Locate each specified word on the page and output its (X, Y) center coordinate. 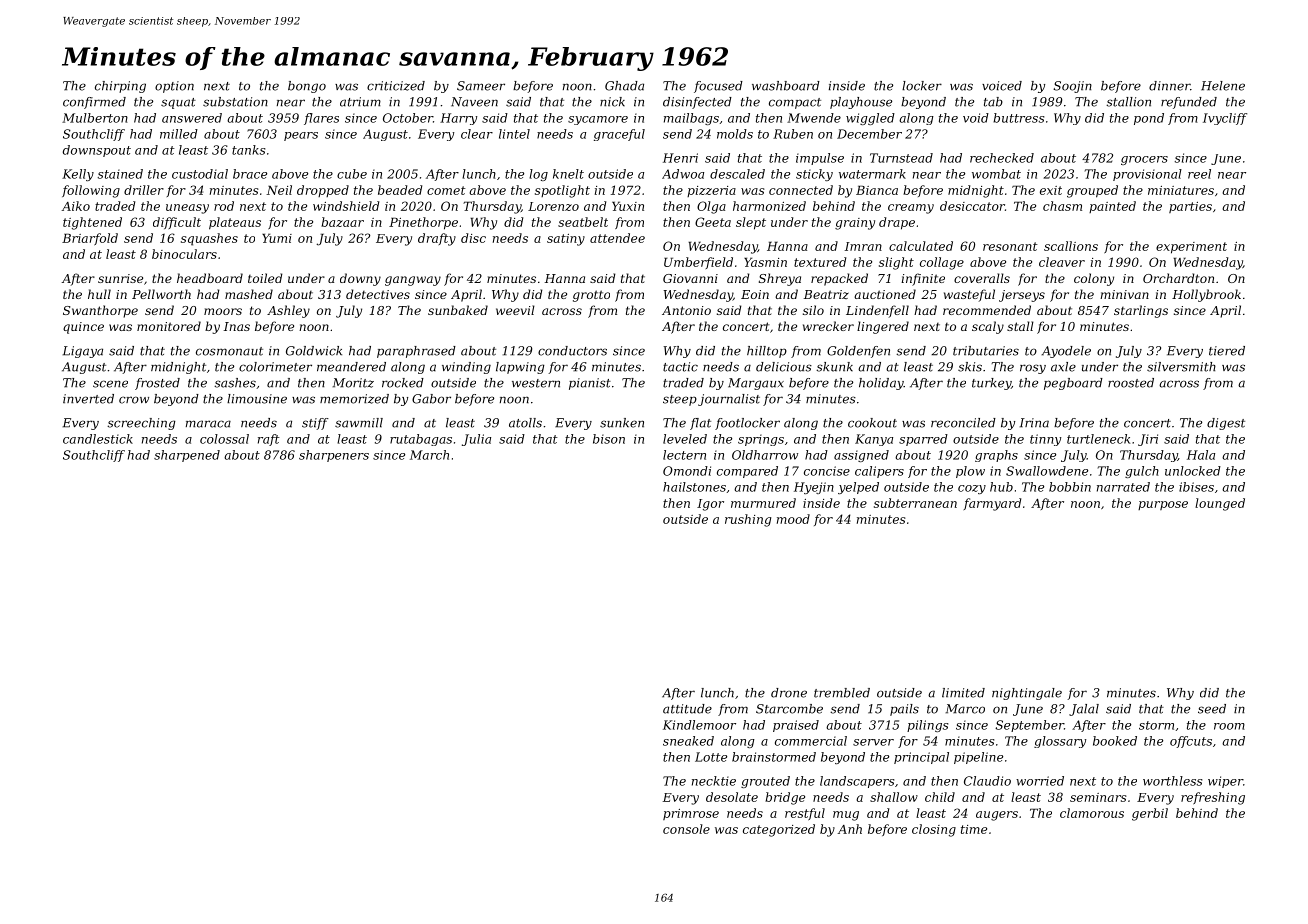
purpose (1163, 505)
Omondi (687, 471)
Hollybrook (1206, 295)
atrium (360, 102)
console (686, 829)
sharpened (187, 456)
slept (751, 223)
